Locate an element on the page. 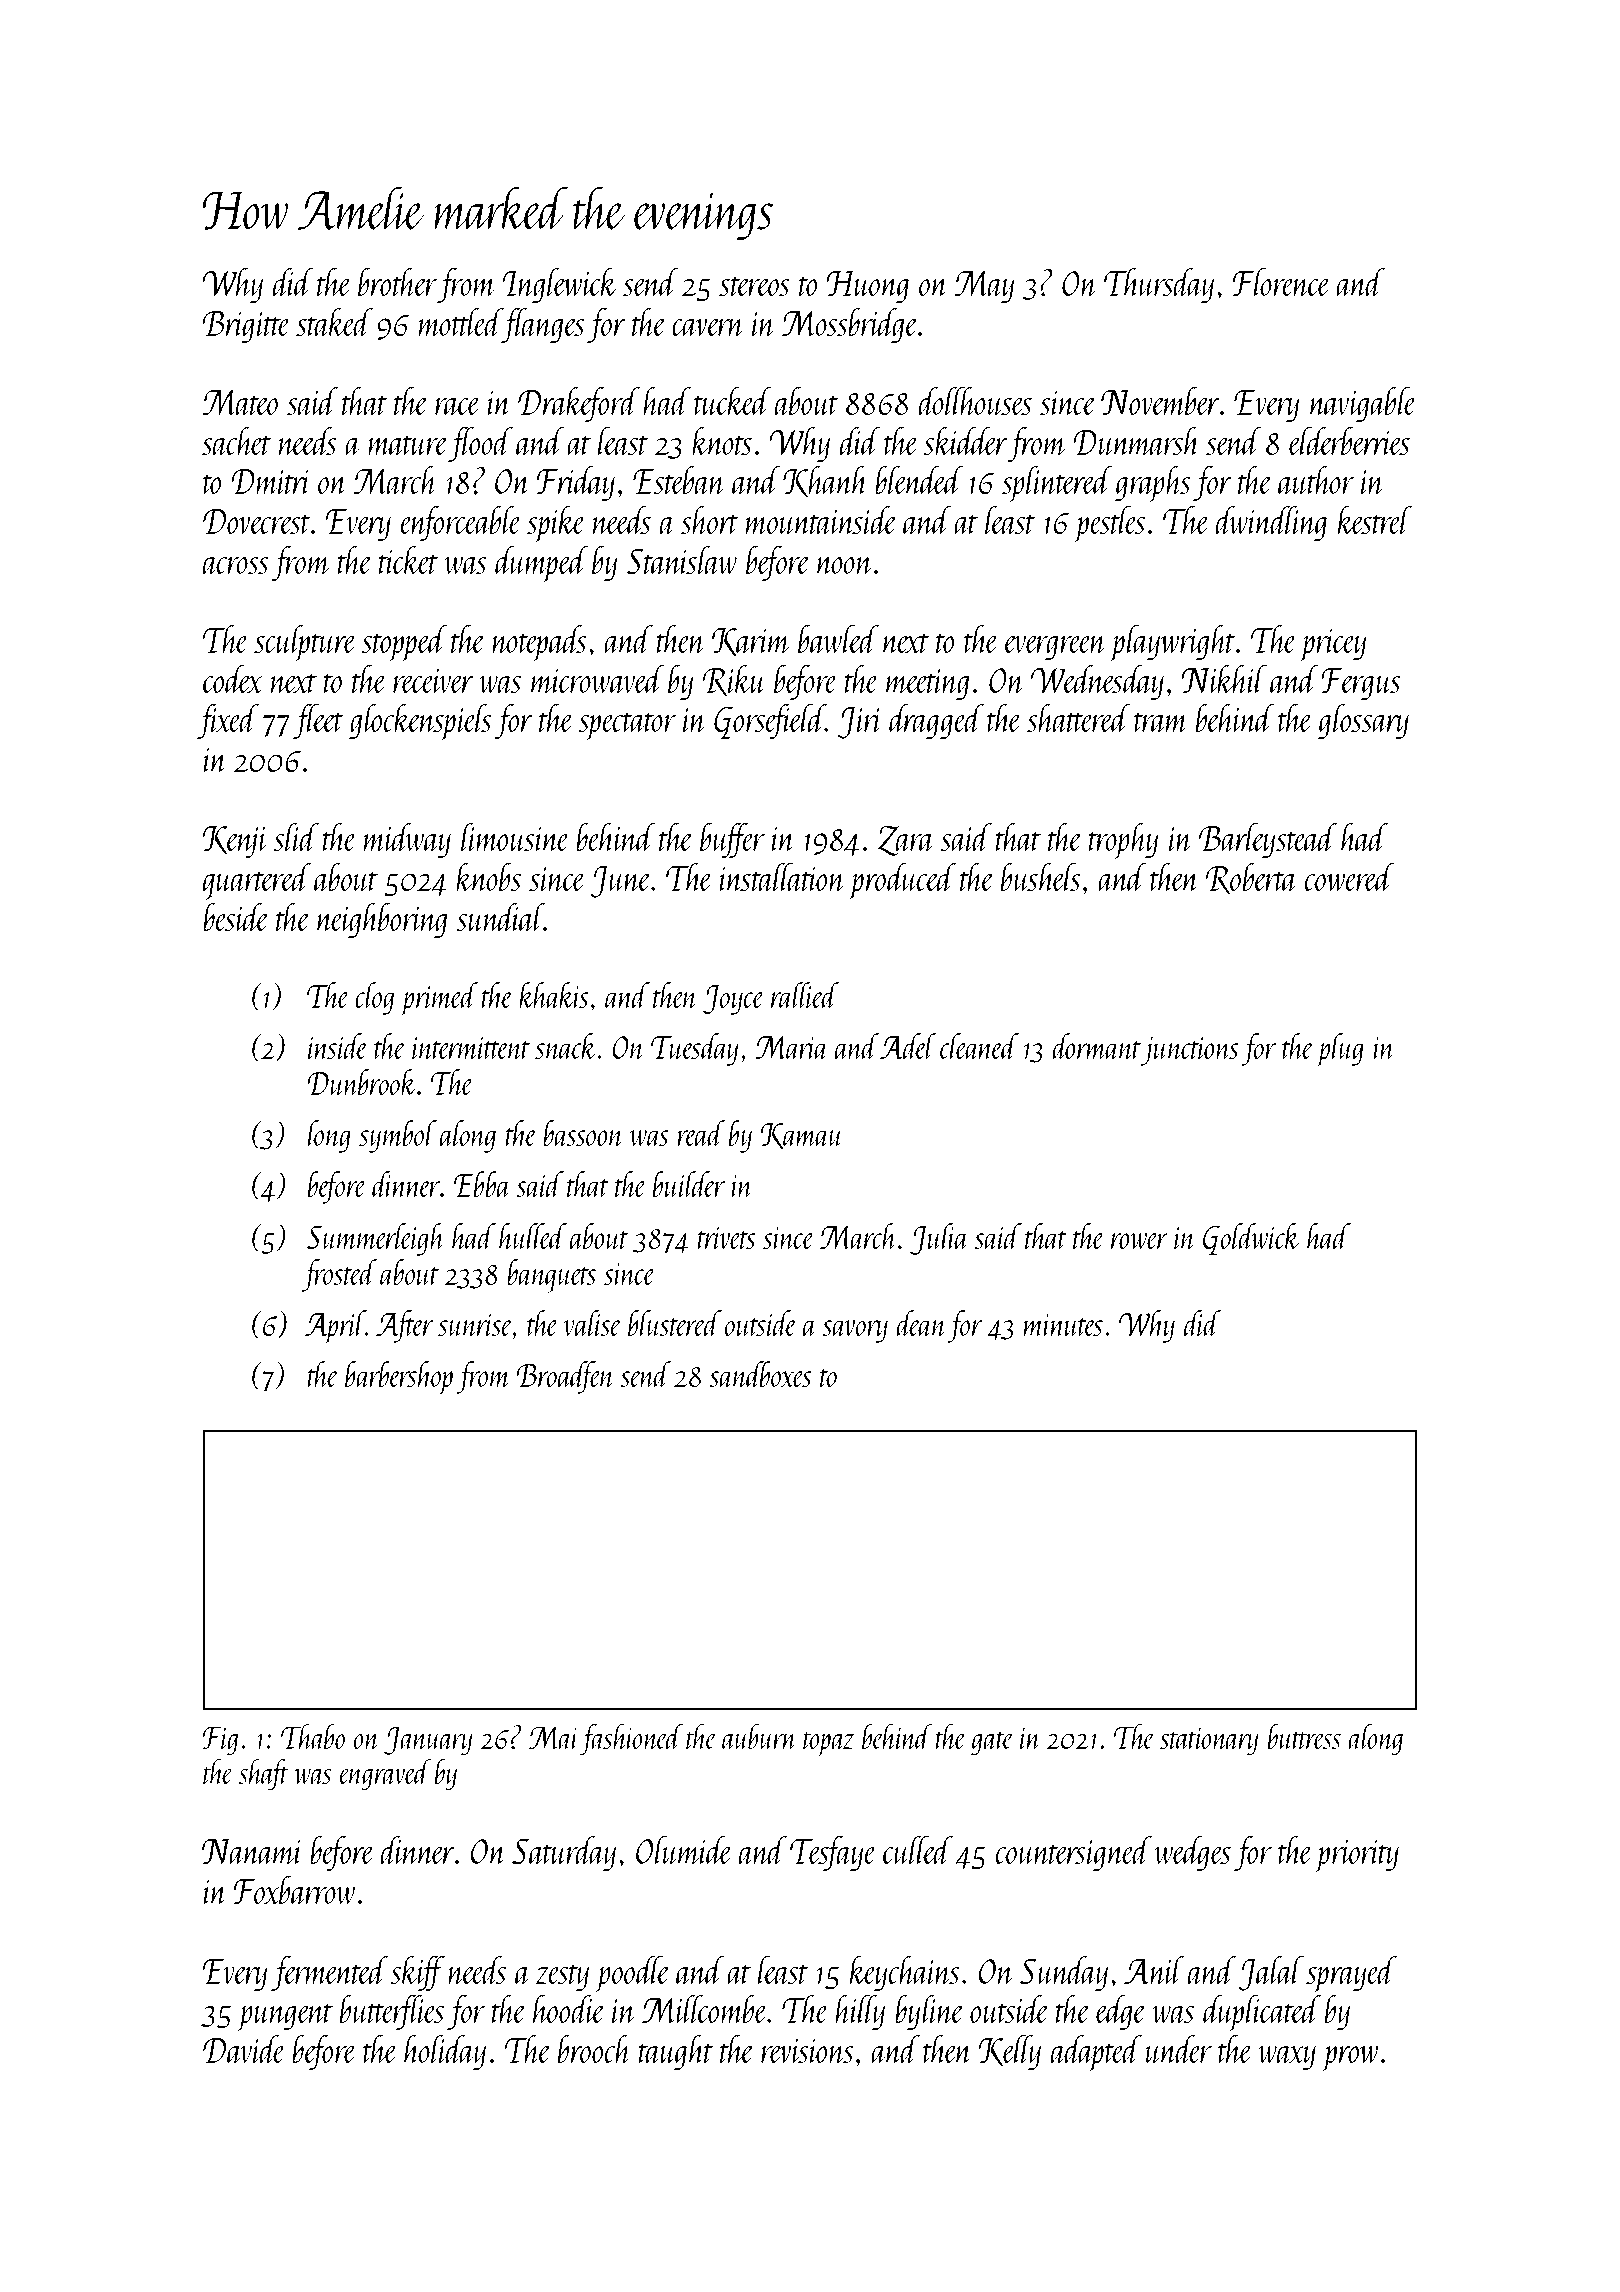  elderberries is located at coordinates (1349, 441).
